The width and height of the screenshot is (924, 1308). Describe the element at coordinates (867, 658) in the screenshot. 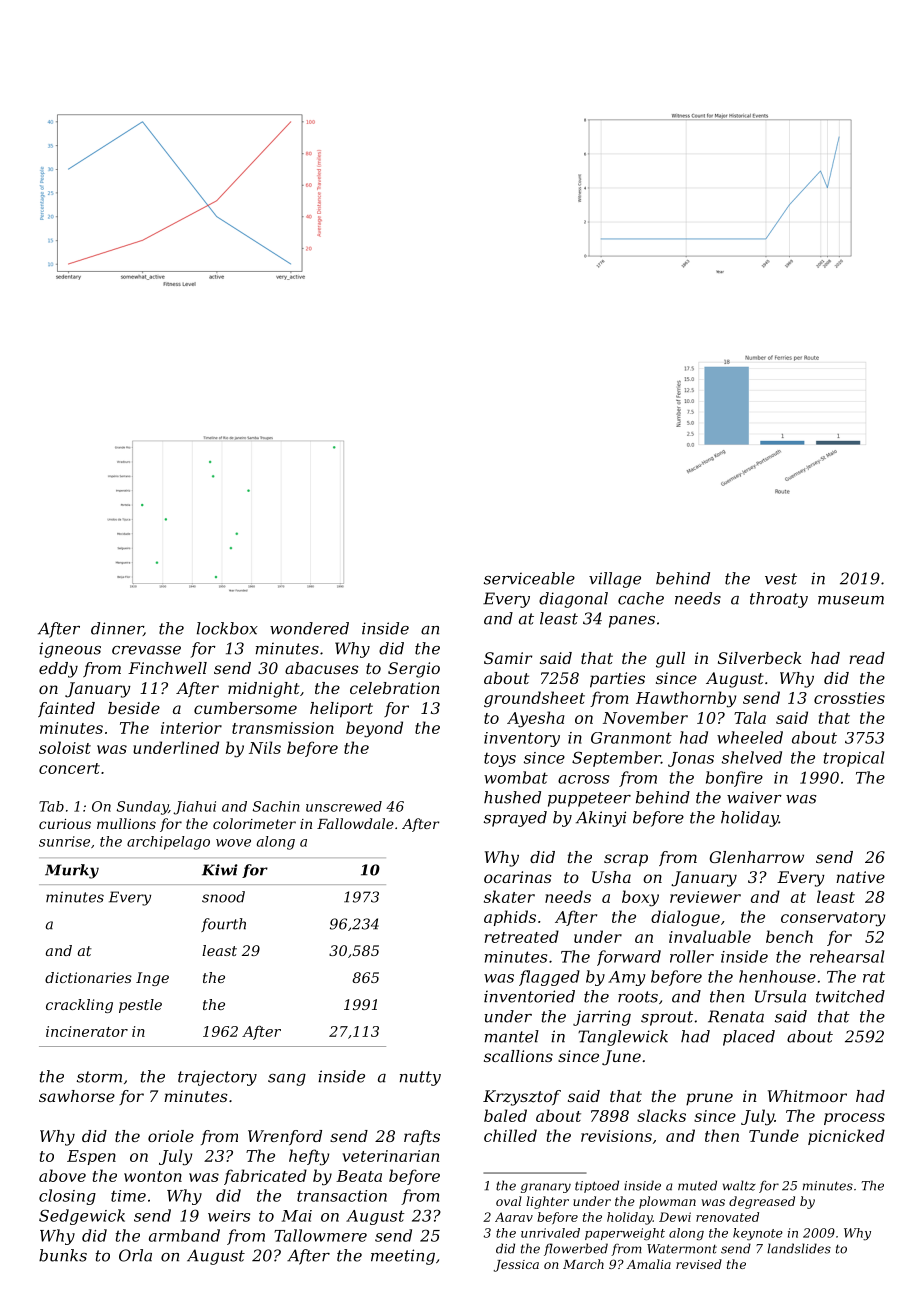

I see `read` at that location.
